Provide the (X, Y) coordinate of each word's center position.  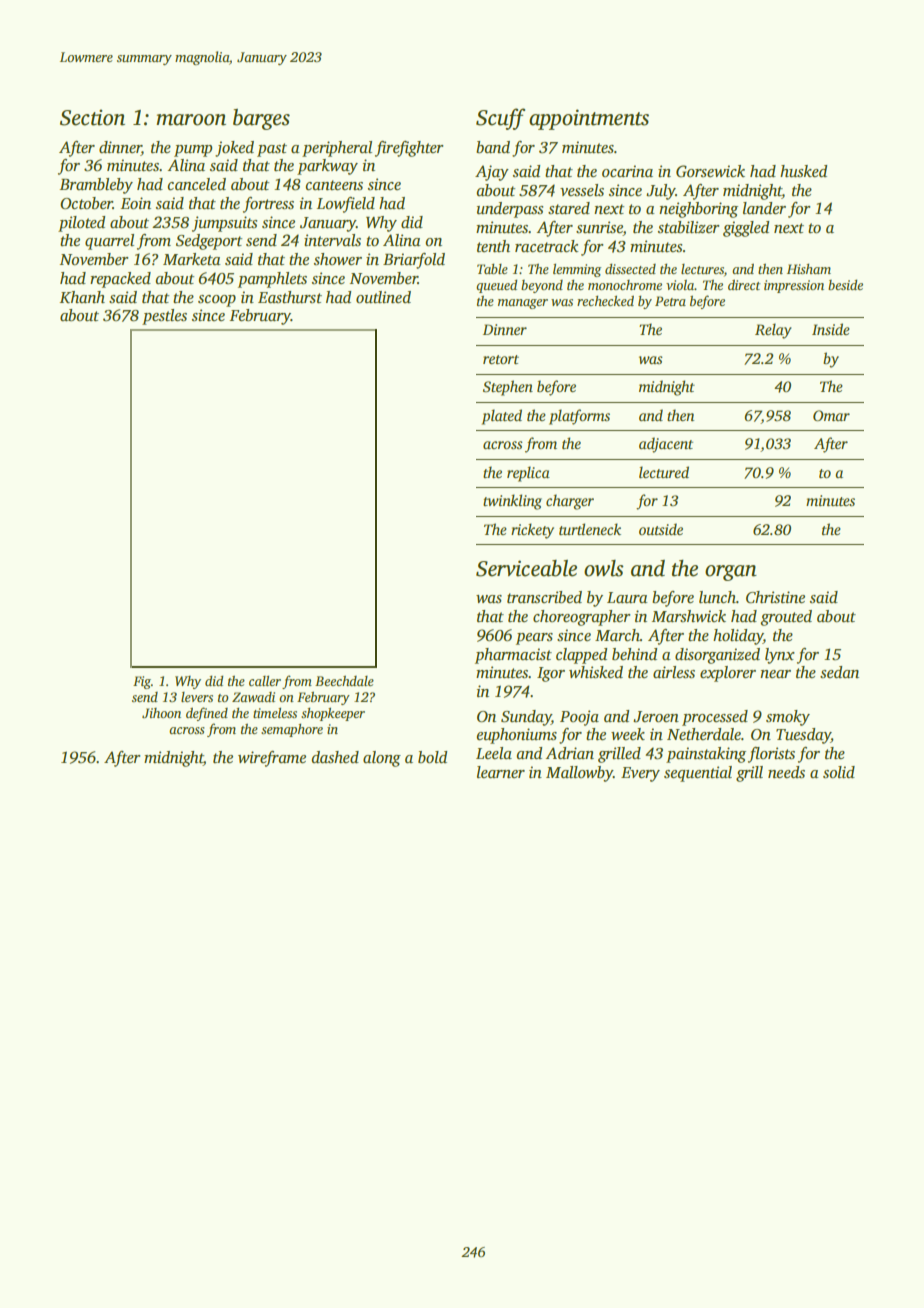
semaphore (292, 730)
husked (803, 171)
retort (501, 359)
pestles (164, 317)
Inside (831, 329)
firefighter (409, 149)
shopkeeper (333, 714)
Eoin (136, 203)
